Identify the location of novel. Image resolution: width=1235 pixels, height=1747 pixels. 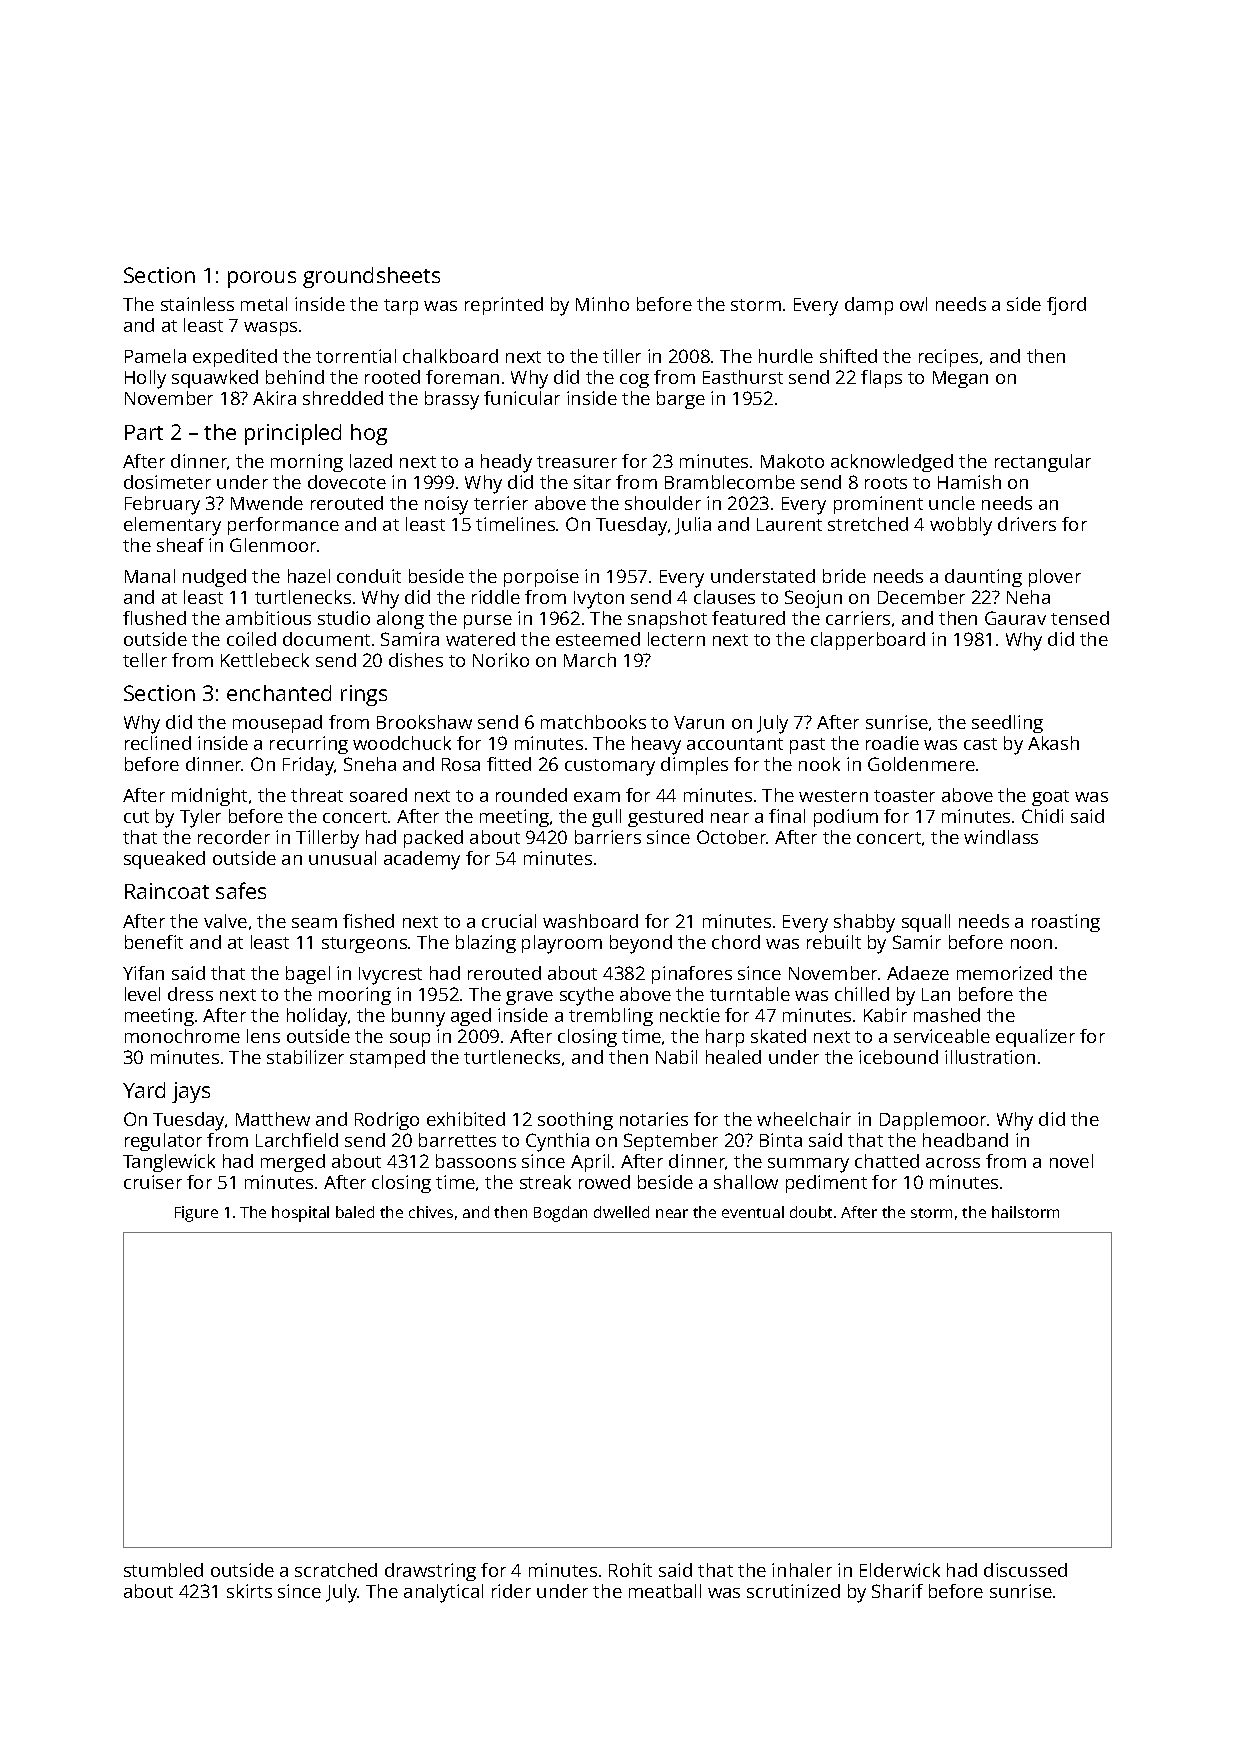
(1071, 1161).
